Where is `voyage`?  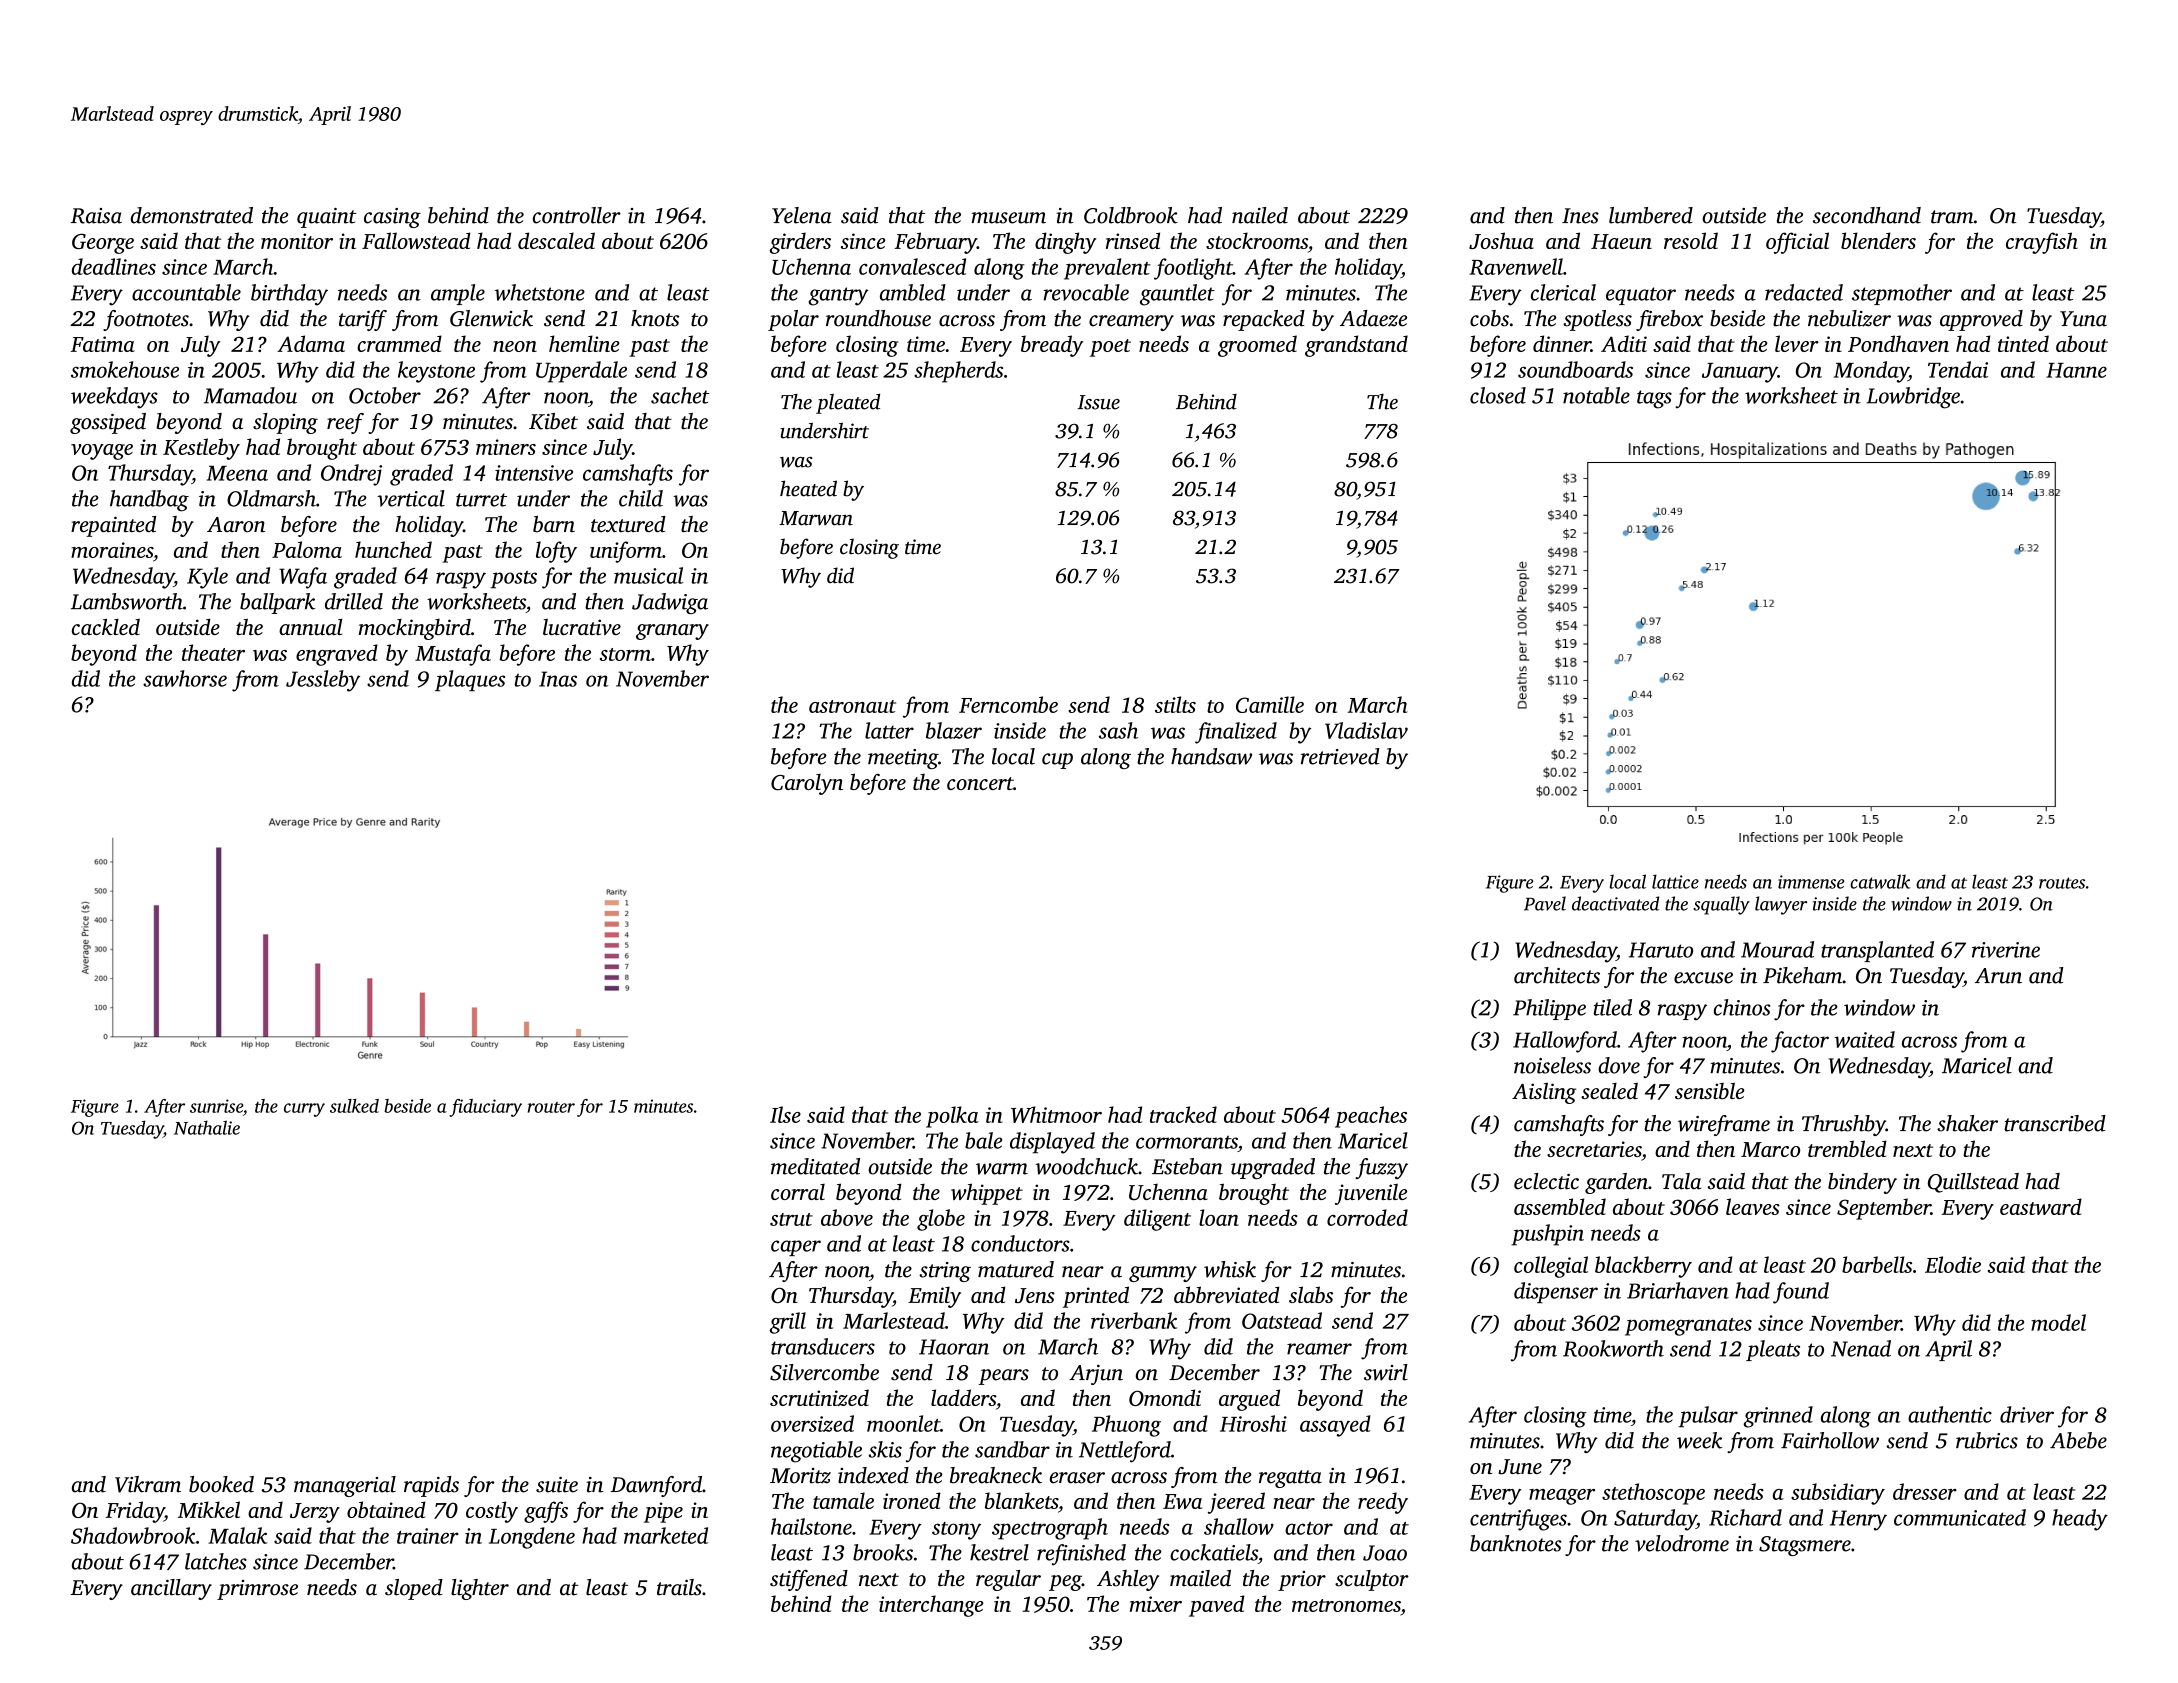 voyage is located at coordinates (102, 452).
